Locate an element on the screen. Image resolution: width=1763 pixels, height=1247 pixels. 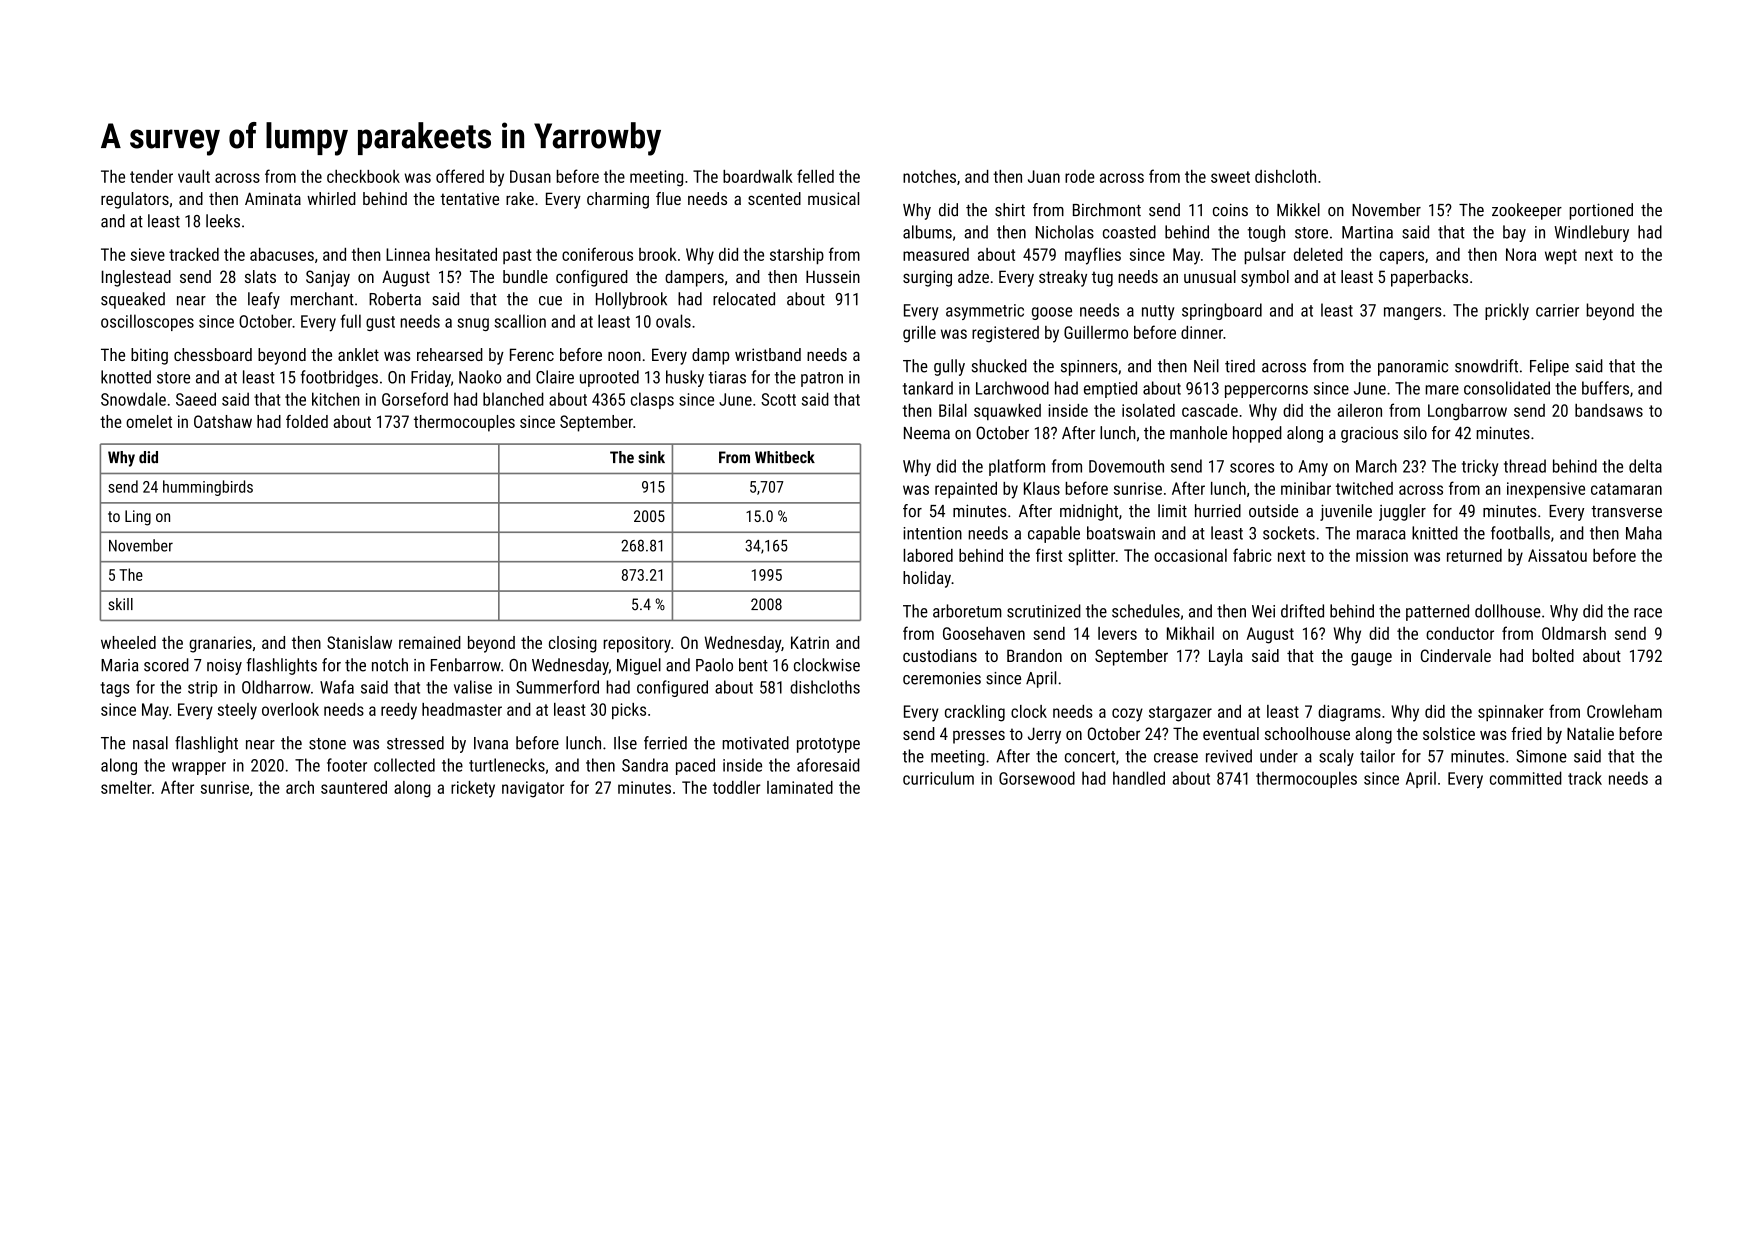
Whitbeck is located at coordinates (785, 457).
